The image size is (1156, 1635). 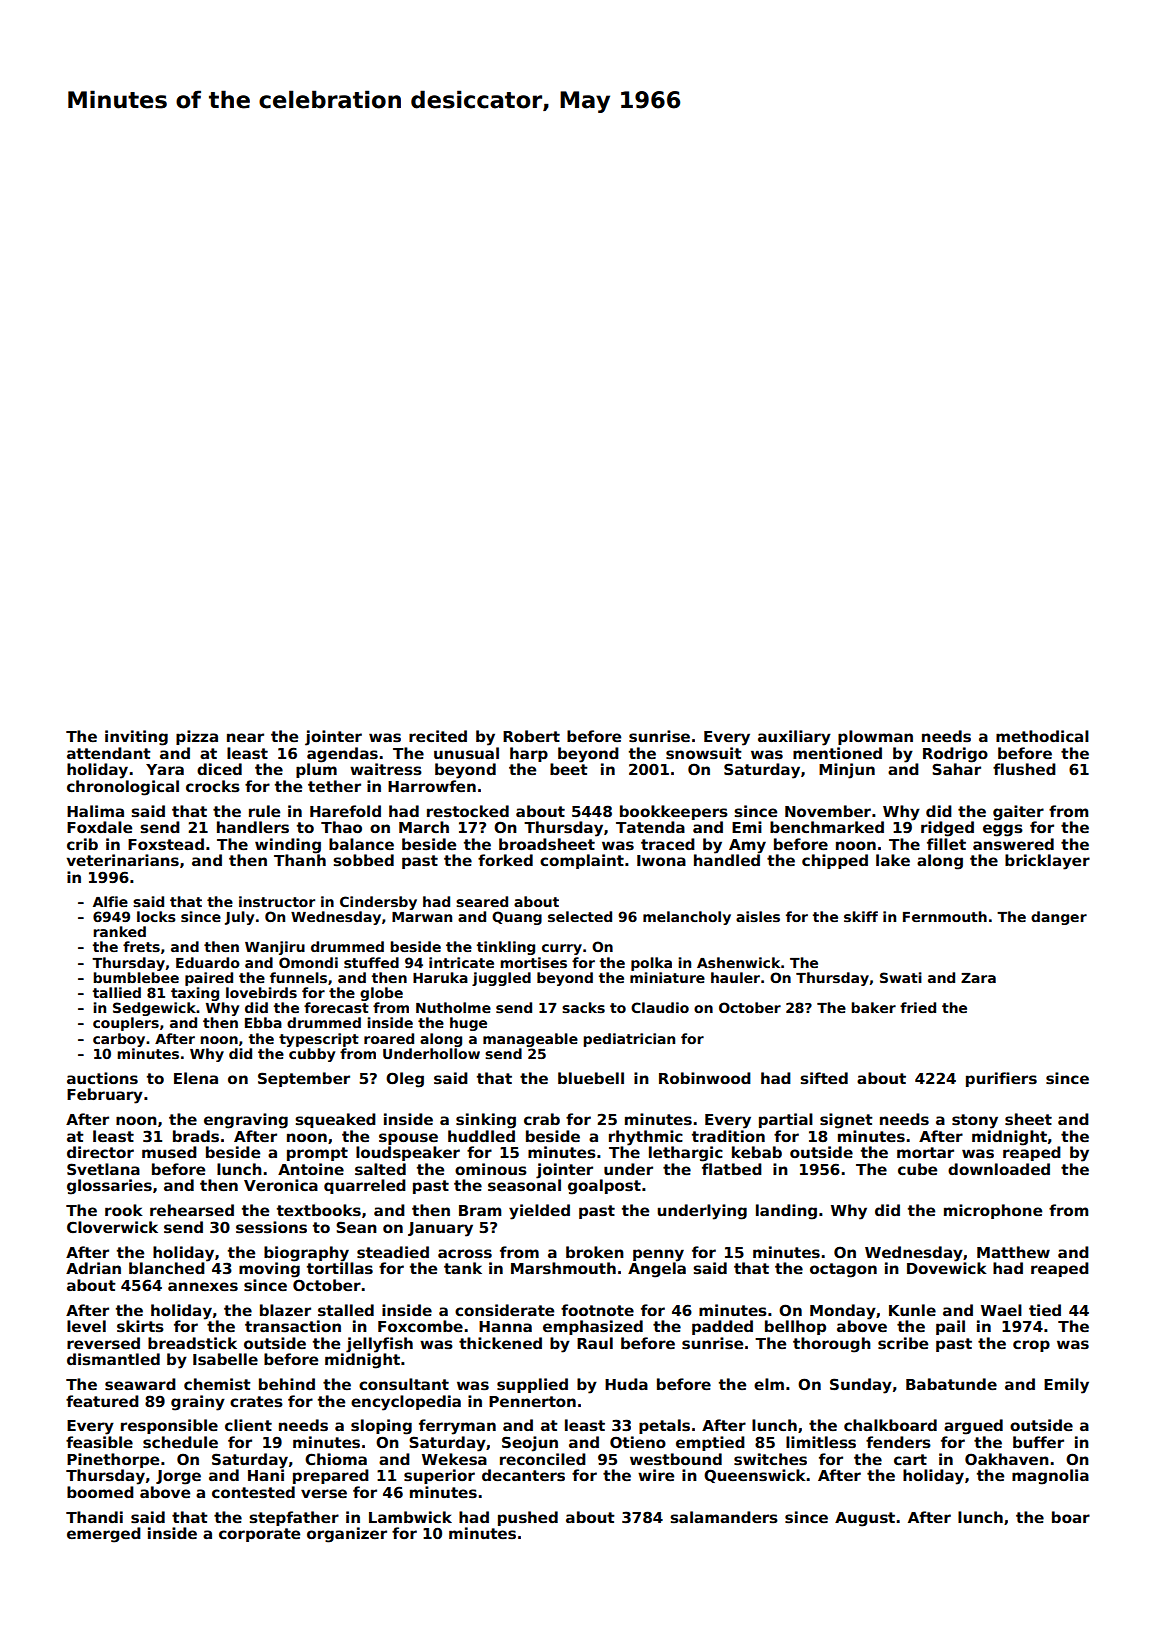 What do you see at coordinates (440, 1229) in the page?
I see `January` at bounding box center [440, 1229].
